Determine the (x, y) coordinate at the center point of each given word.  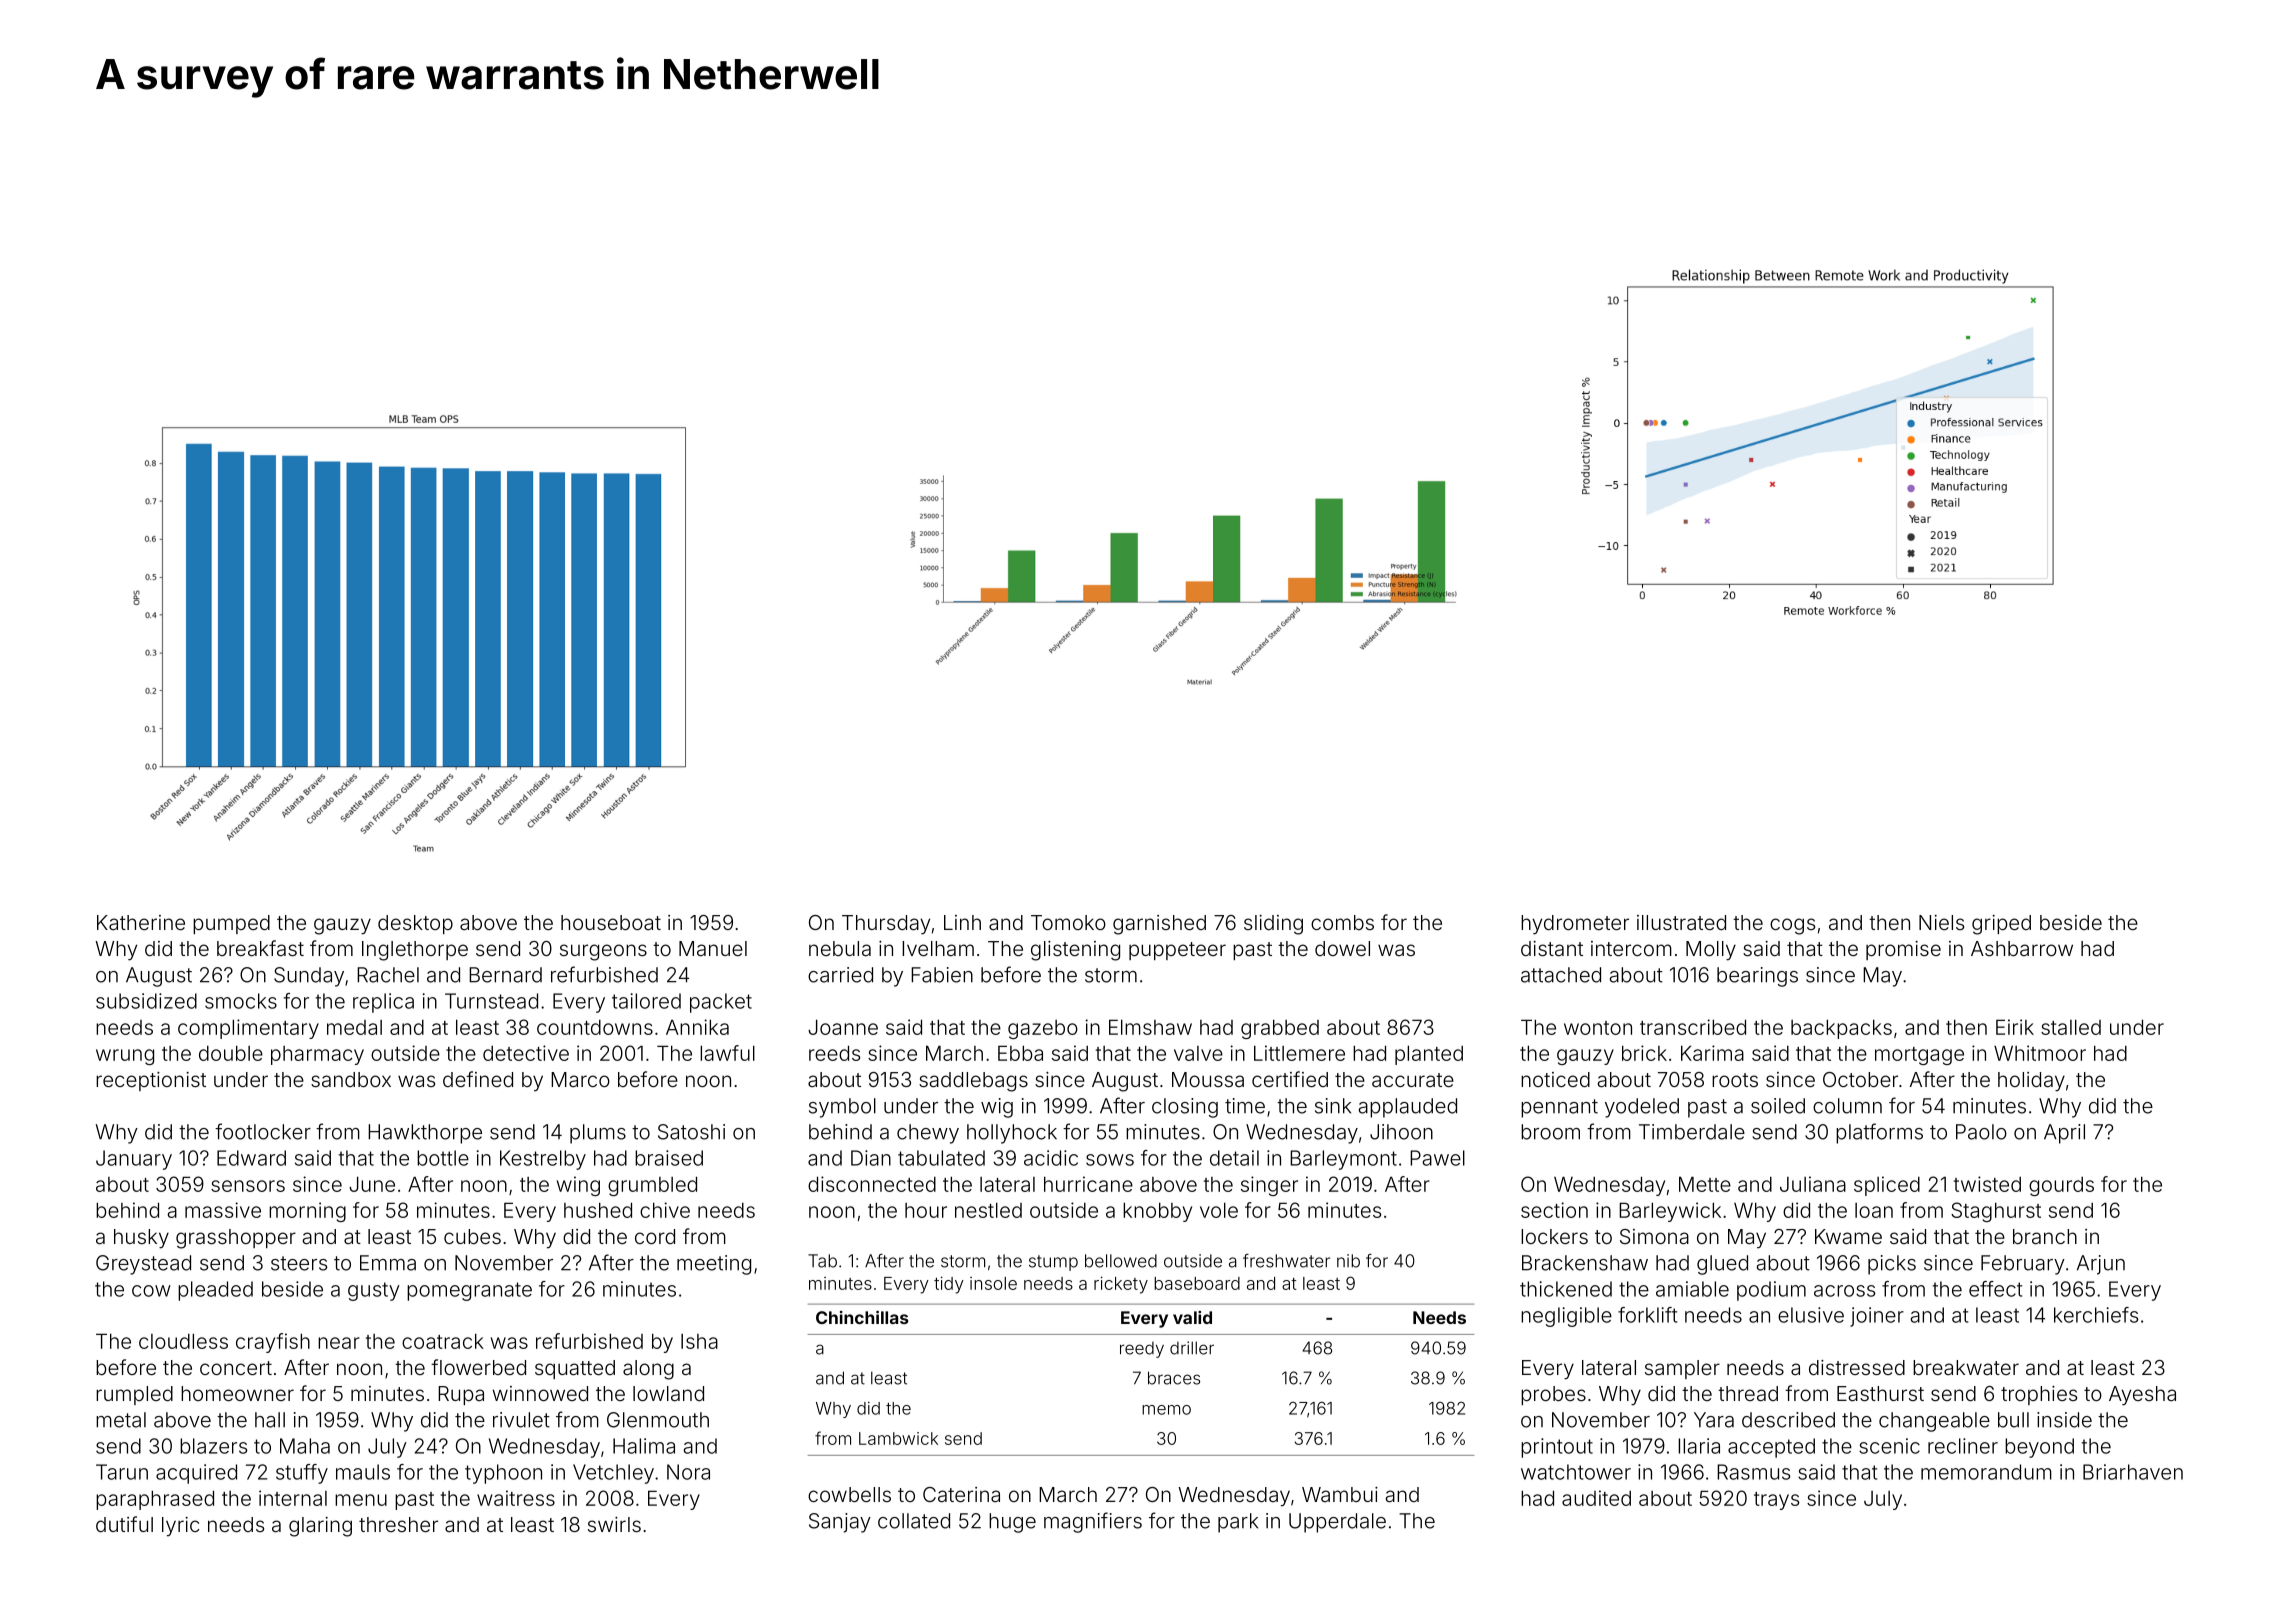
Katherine (141, 922)
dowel (1342, 948)
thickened (1566, 1289)
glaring (320, 1527)
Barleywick (1670, 1212)
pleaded (215, 1291)
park (1238, 1523)
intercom (1631, 948)
